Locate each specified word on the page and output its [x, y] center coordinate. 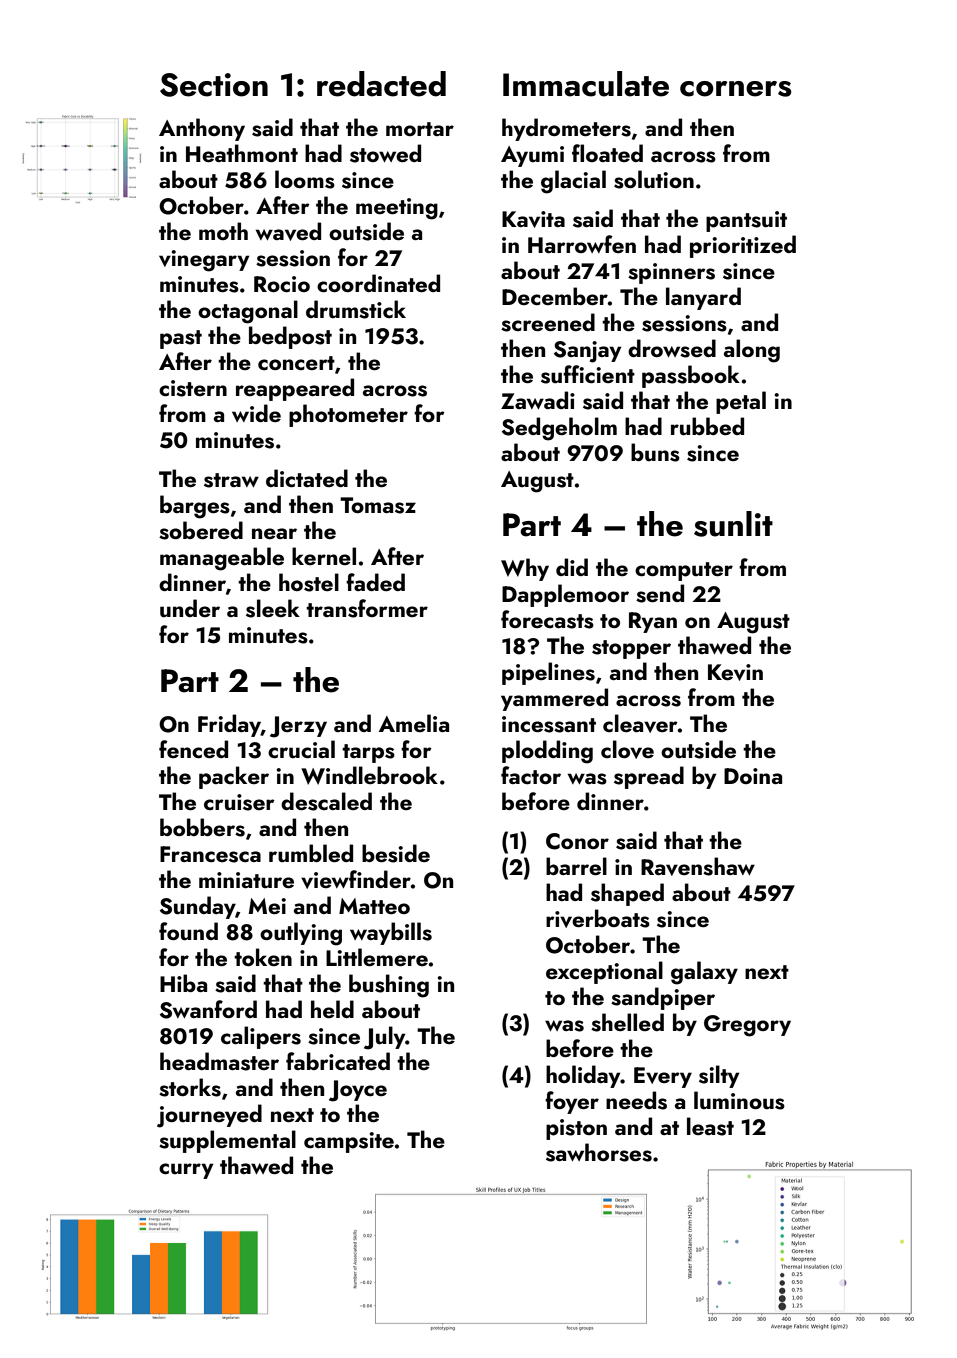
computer [684, 571]
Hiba [183, 983]
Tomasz [378, 505]
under [190, 608]
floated [607, 153]
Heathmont [242, 153]
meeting [397, 209]
